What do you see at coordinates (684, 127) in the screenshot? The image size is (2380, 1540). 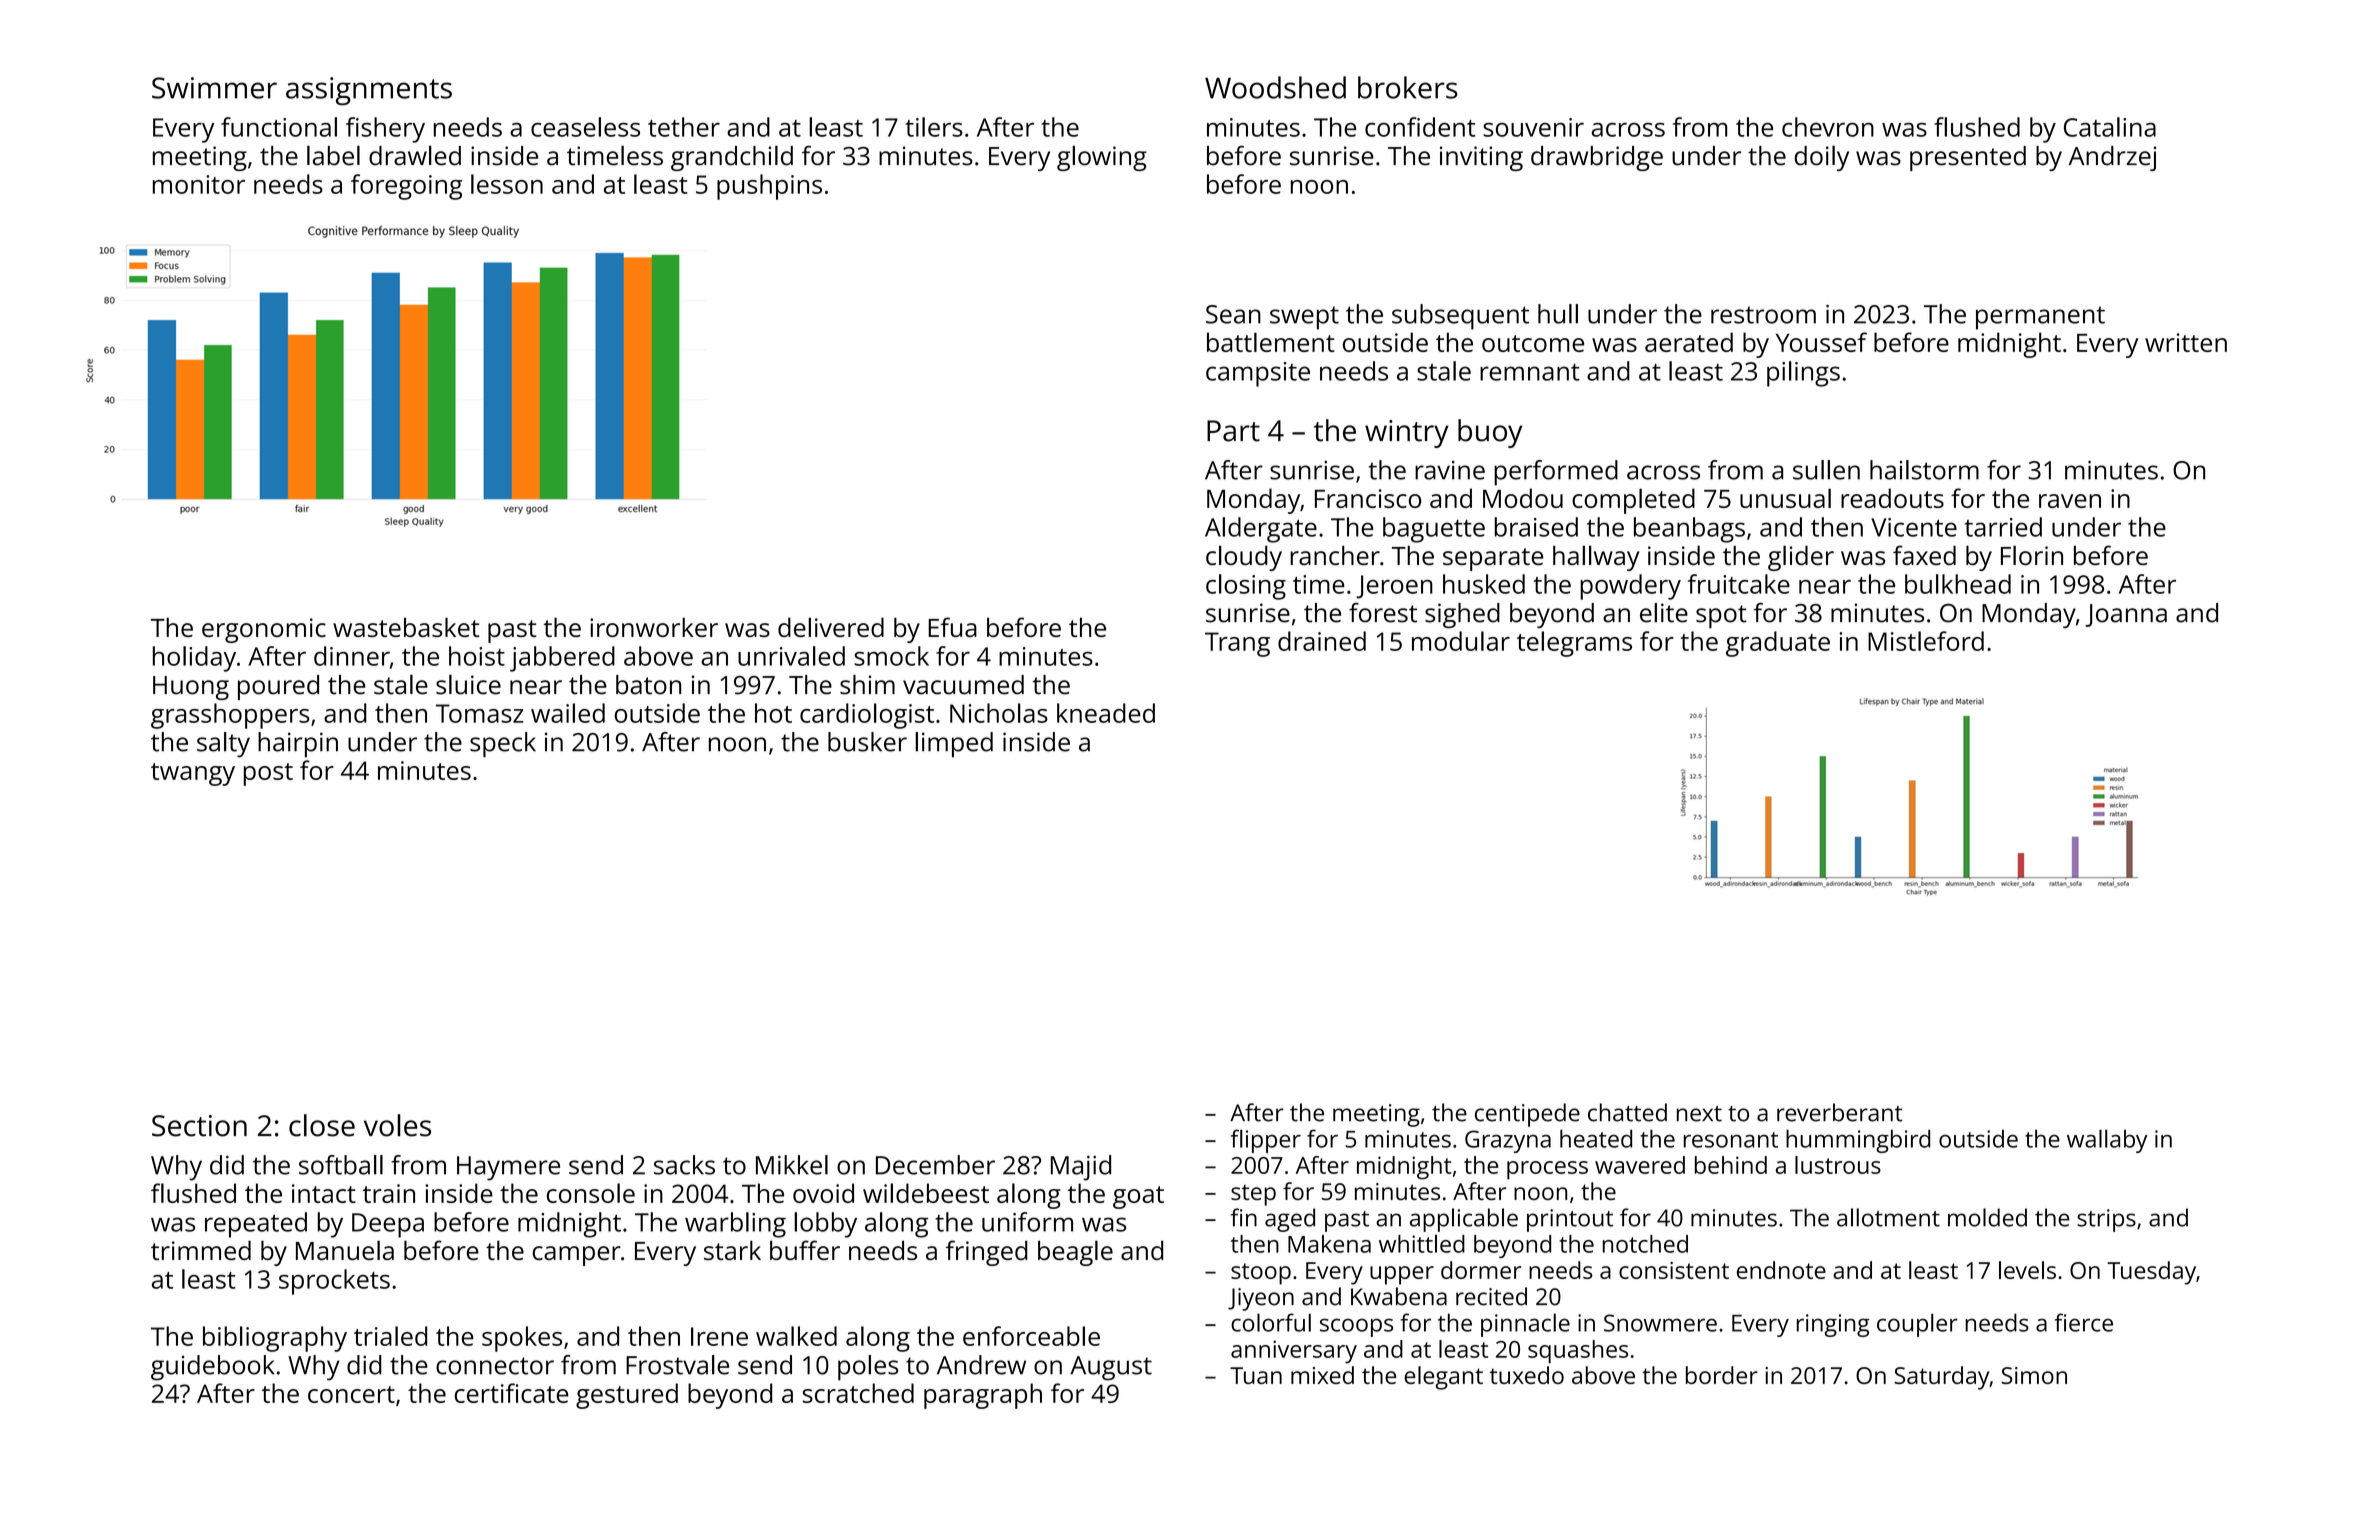 I see `tether` at bounding box center [684, 127].
